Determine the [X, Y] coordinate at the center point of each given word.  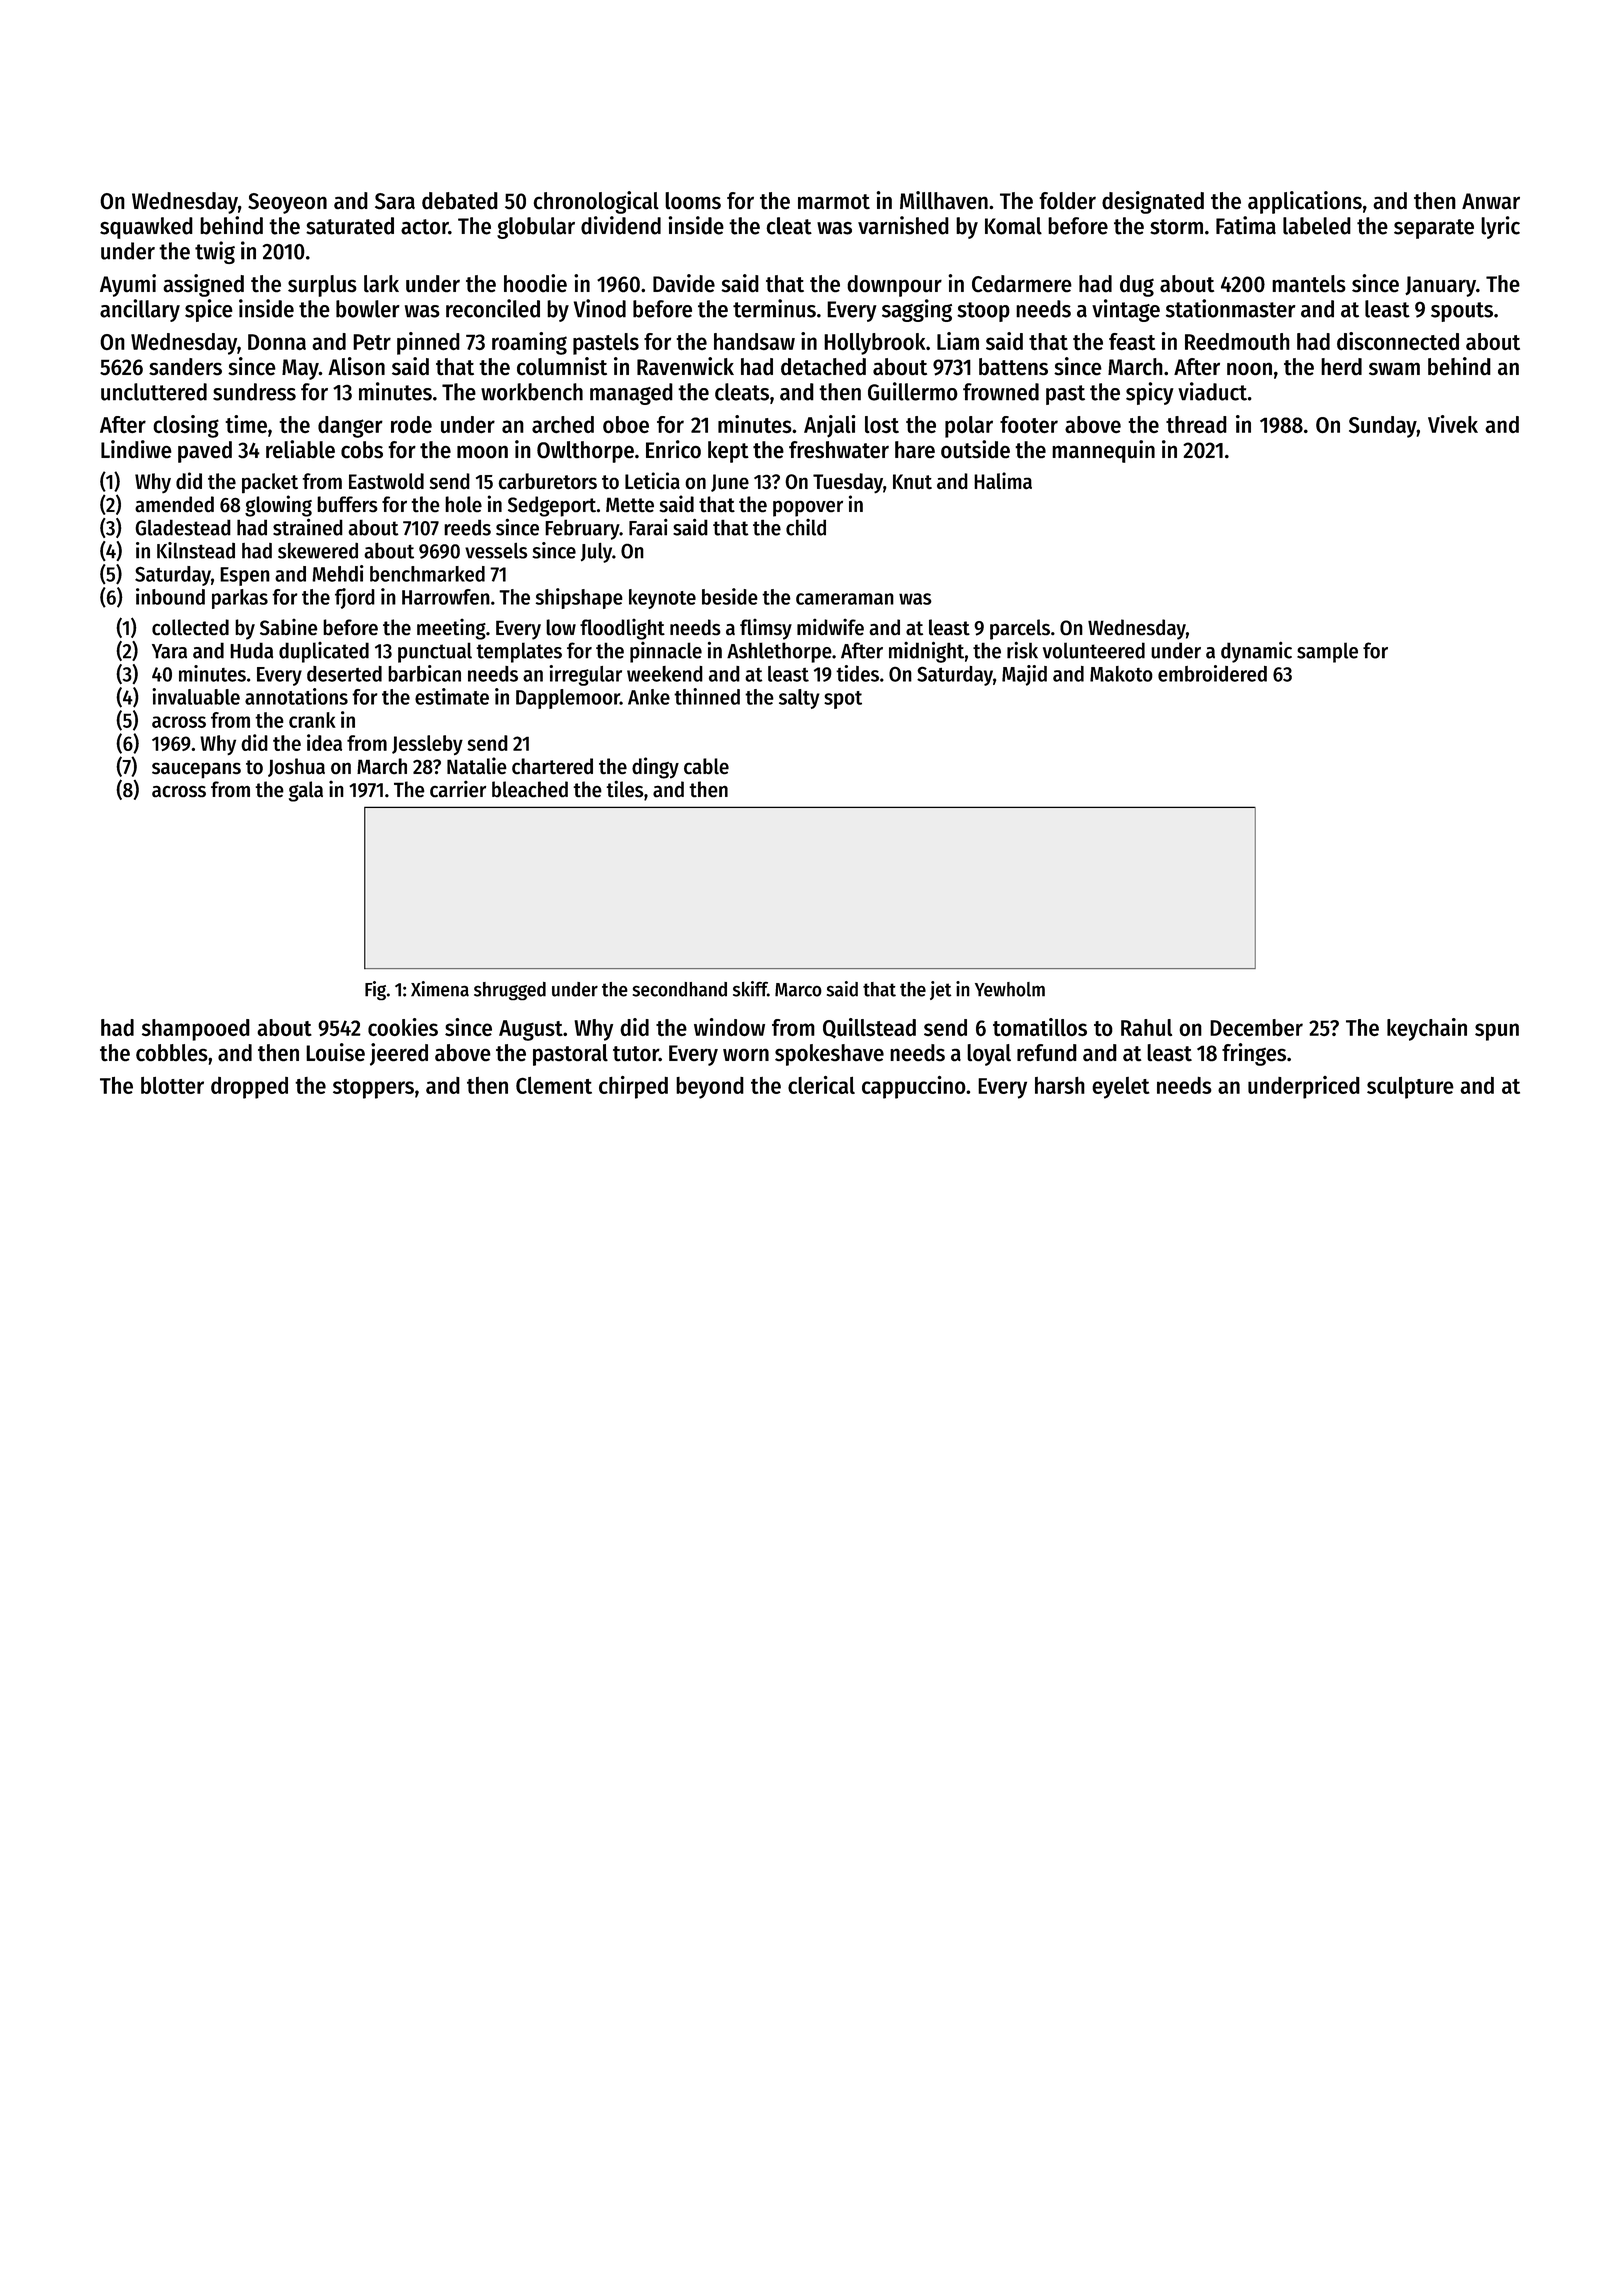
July [596, 552]
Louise [335, 1052]
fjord [355, 598]
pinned [428, 343]
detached [823, 367]
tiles [625, 789]
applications [1305, 202]
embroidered [1212, 673]
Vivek [1453, 424]
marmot [834, 202]
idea [324, 742]
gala [306, 791]
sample [1327, 652]
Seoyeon [287, 203]
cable [706, 766]
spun [1497, 1032]
